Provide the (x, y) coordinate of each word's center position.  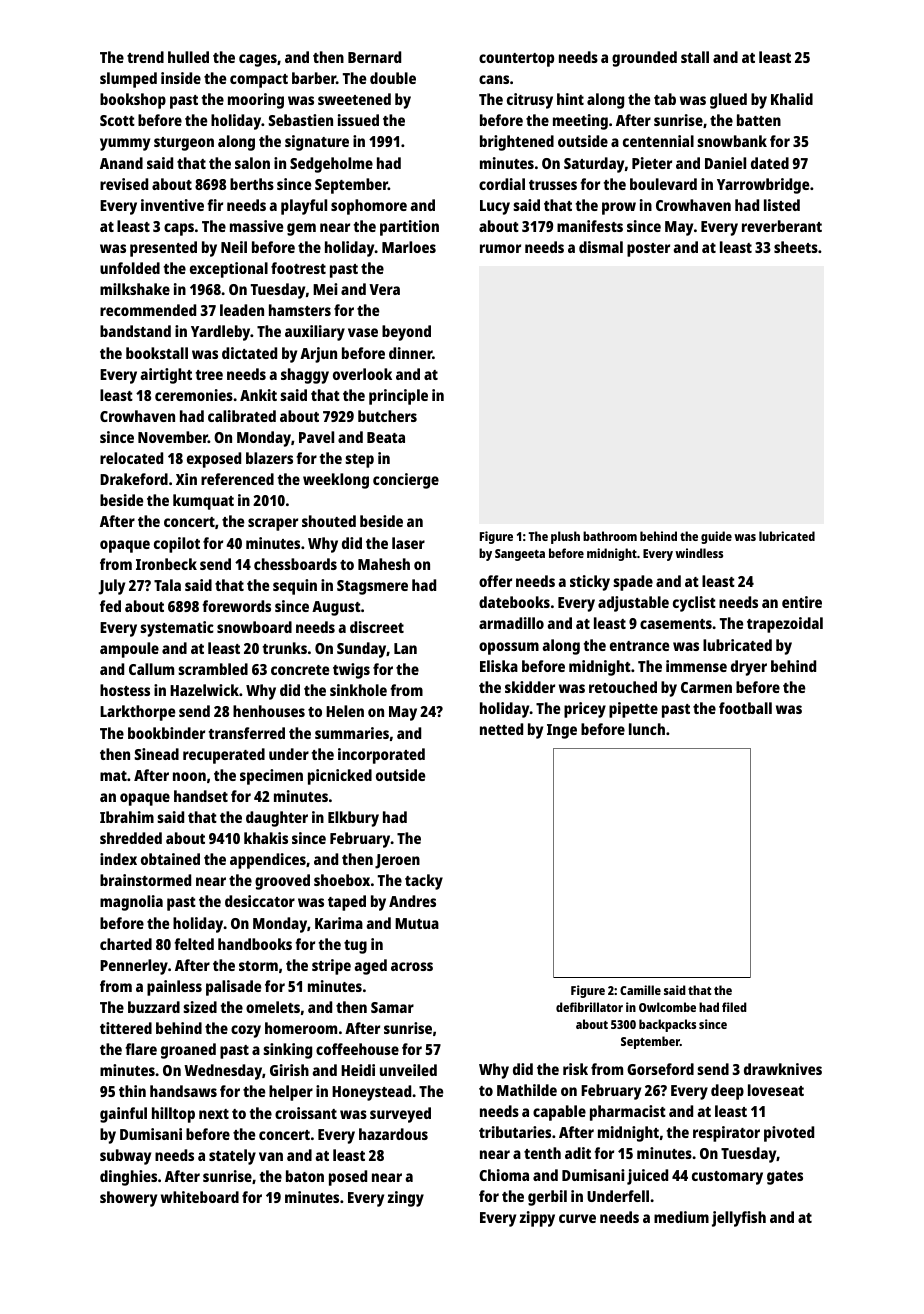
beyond (406, 333)
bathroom (610, 536)
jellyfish (739, 1219)
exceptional (229, 270)
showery (128, 1199)
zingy (406, 1199)
